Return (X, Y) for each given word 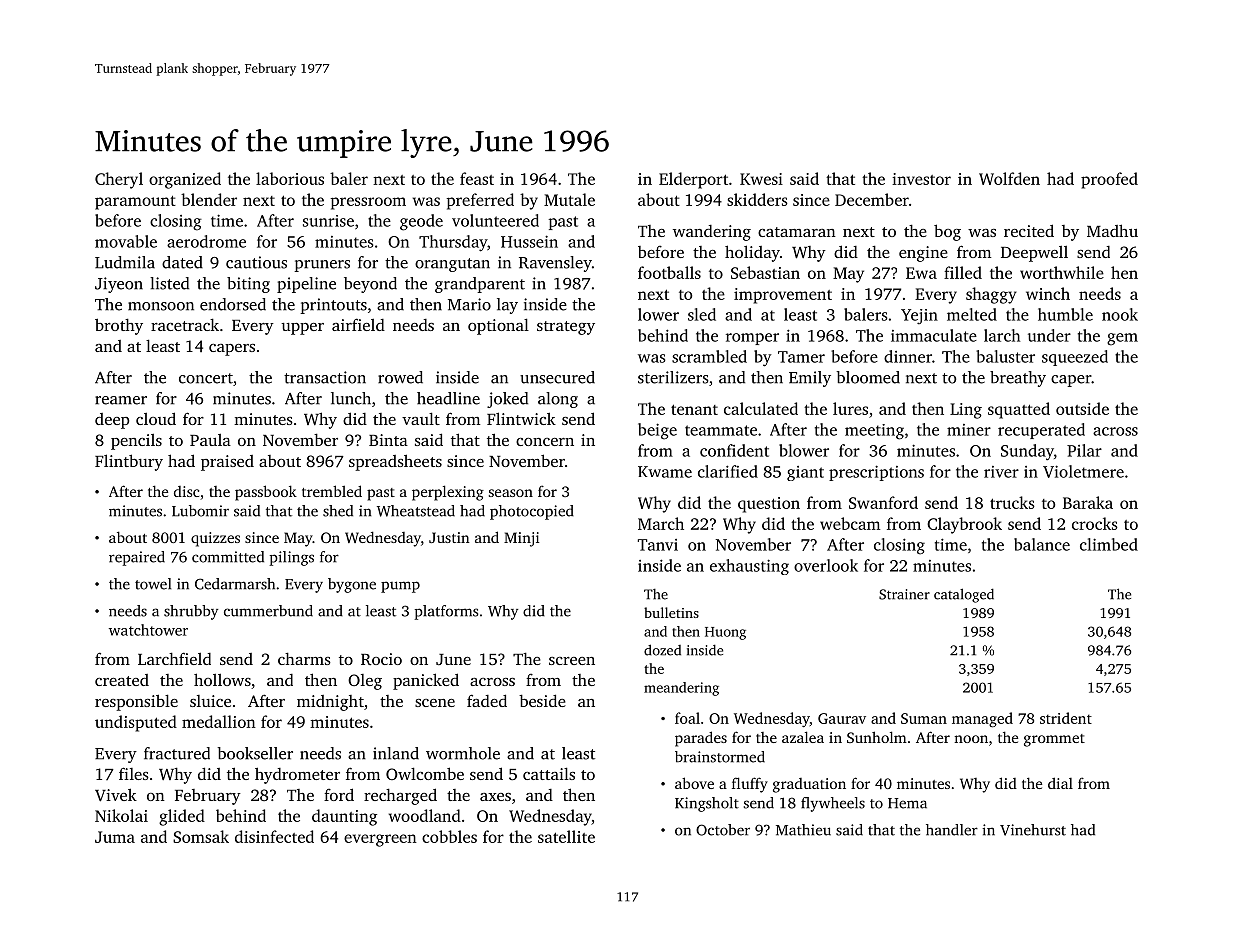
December (872, 199)
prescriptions (876, 473)
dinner (908, 356)
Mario (469, 304)
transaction (325, 377)
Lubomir (200, 511)
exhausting (749, 567)
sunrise (328, 221)
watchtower (148, 630)
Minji (521, 539)
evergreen (380, 840)
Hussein (529, 241)
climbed (1109, 544)
